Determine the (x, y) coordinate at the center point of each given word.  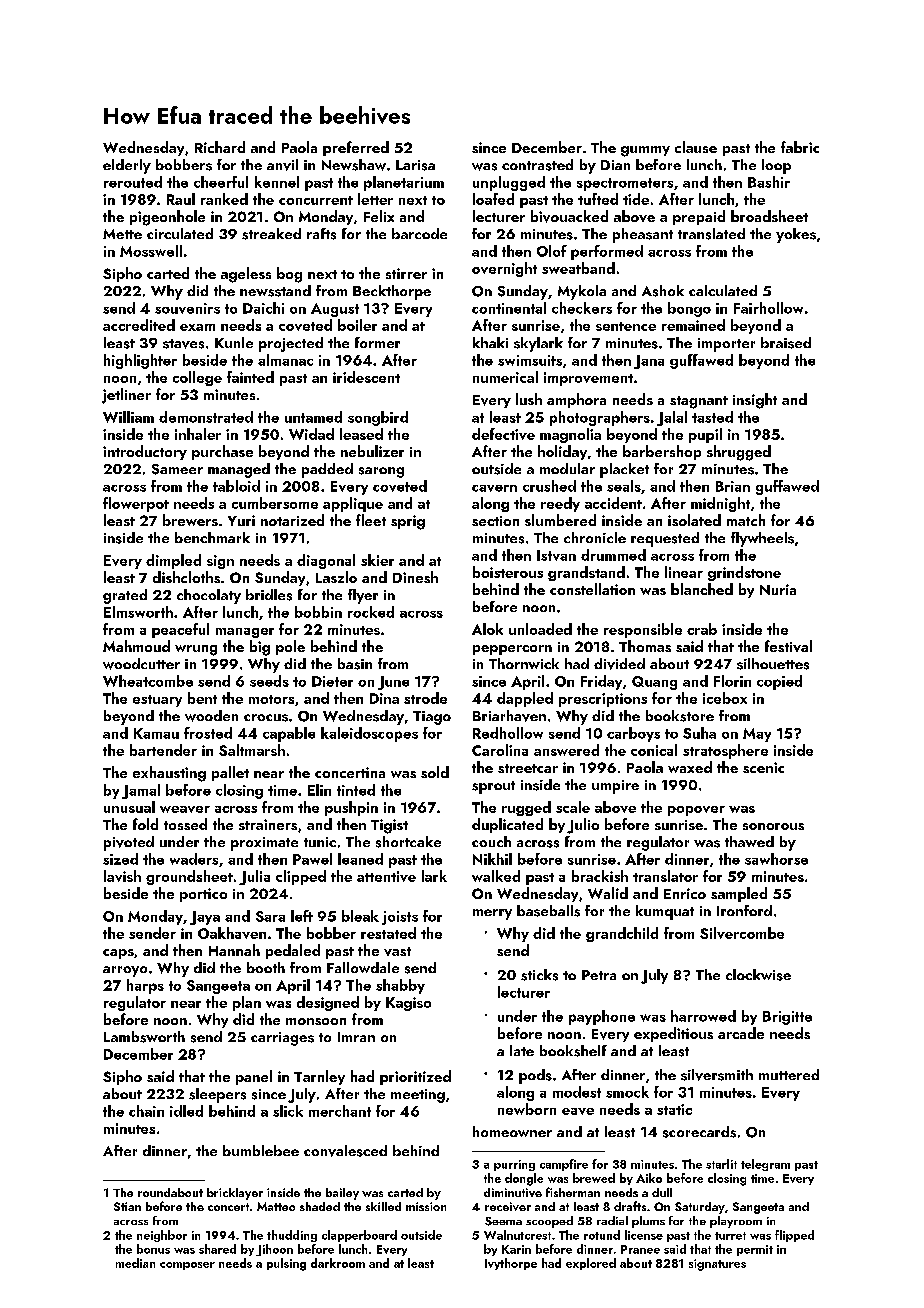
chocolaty (209, 596)
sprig (408, 522)
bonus (153, 1249)
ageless (246, 275)
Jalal (672, 418)
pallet (230, 773)
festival (788, 646)
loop (776, 166)
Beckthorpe (392, 292)
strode (425, 698)
